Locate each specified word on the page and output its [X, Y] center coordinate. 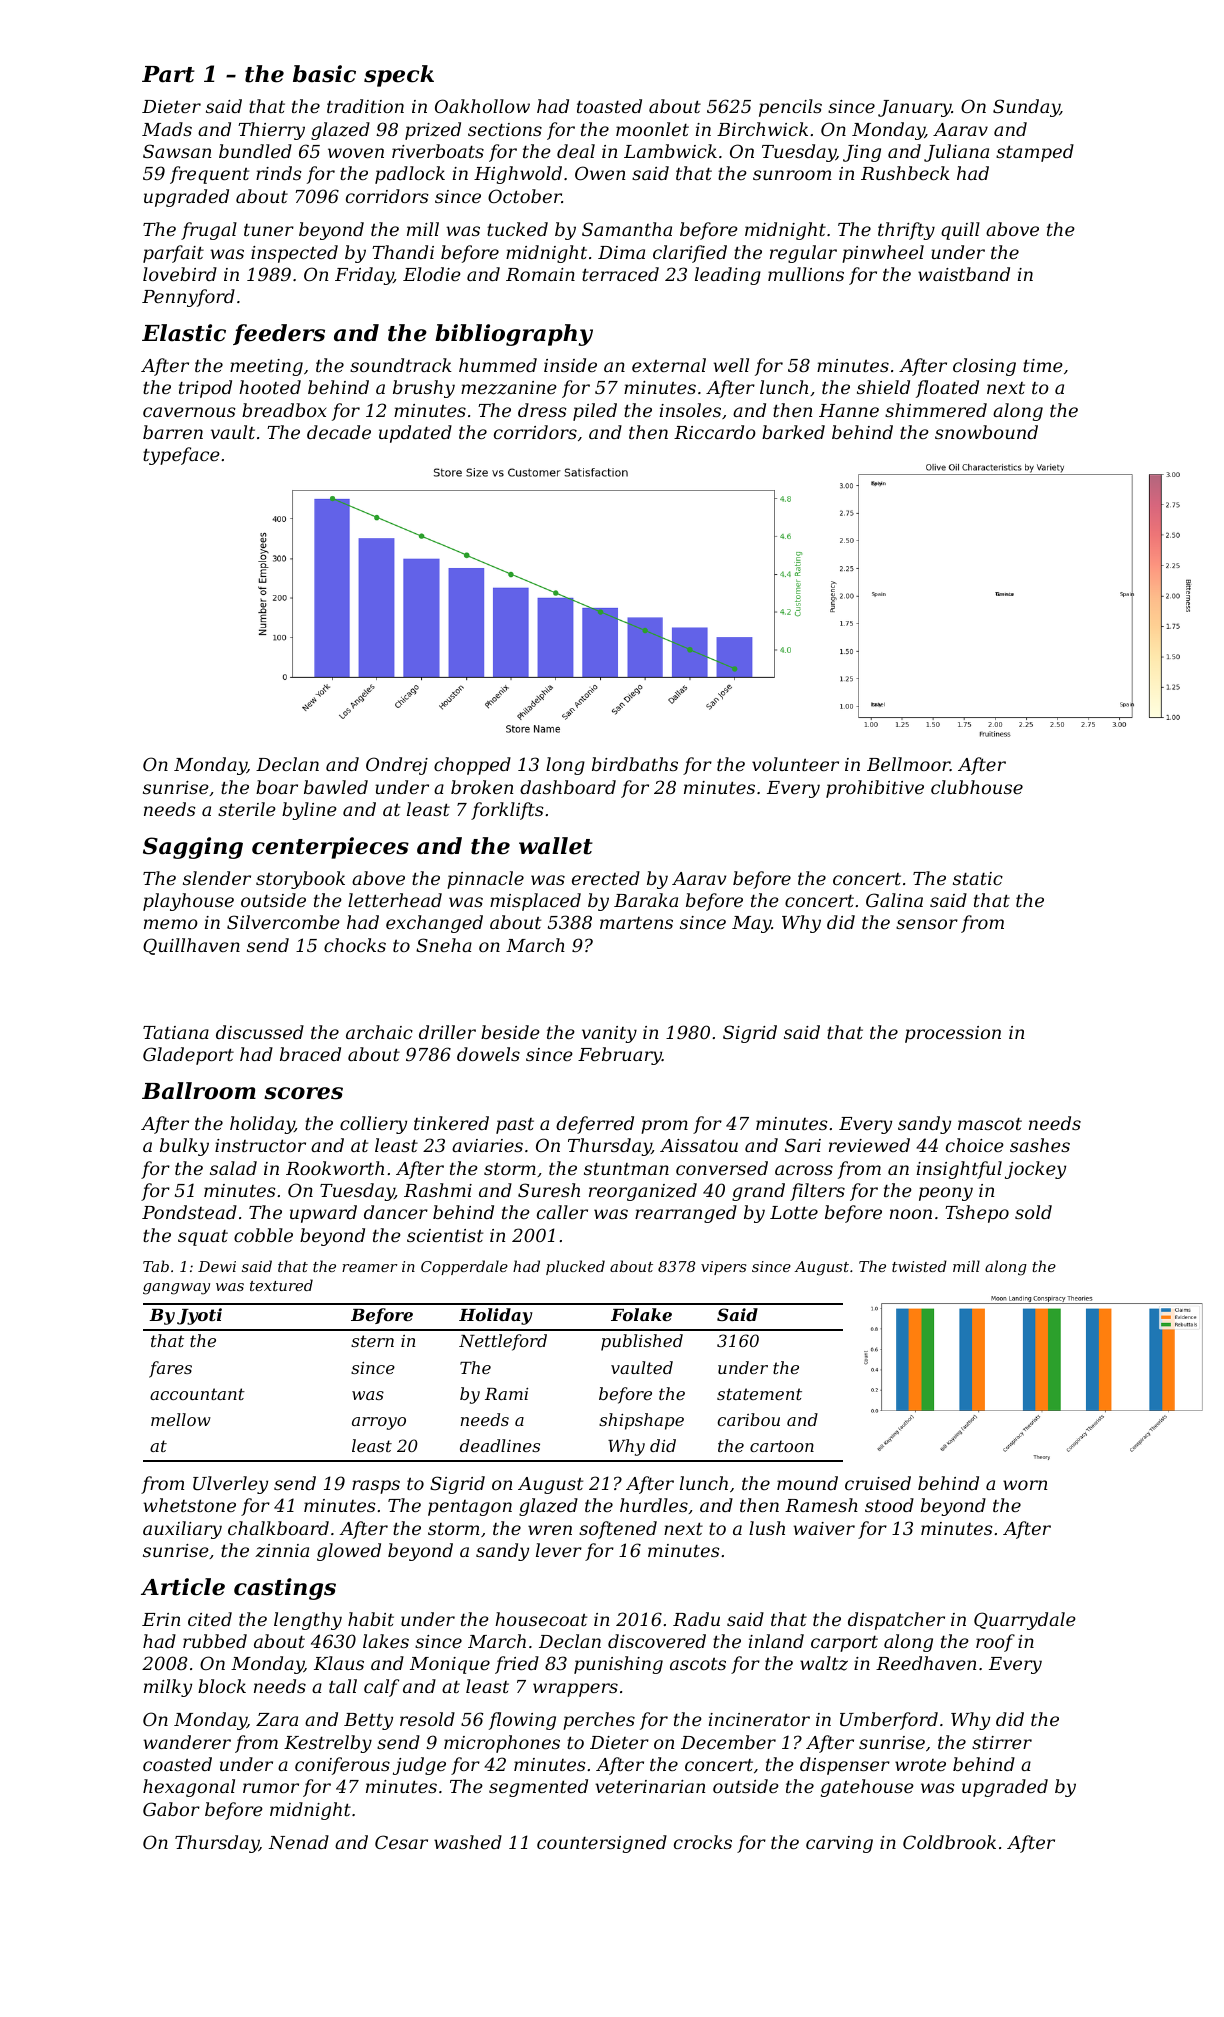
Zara [277, 1719]
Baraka [646, 900]
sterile [247, 809]
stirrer [1002, 1742]
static [978, 878]
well [731, 365]
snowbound [986, 432]
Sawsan [177, 151]
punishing [618, 1665]
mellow [181, 1419]
